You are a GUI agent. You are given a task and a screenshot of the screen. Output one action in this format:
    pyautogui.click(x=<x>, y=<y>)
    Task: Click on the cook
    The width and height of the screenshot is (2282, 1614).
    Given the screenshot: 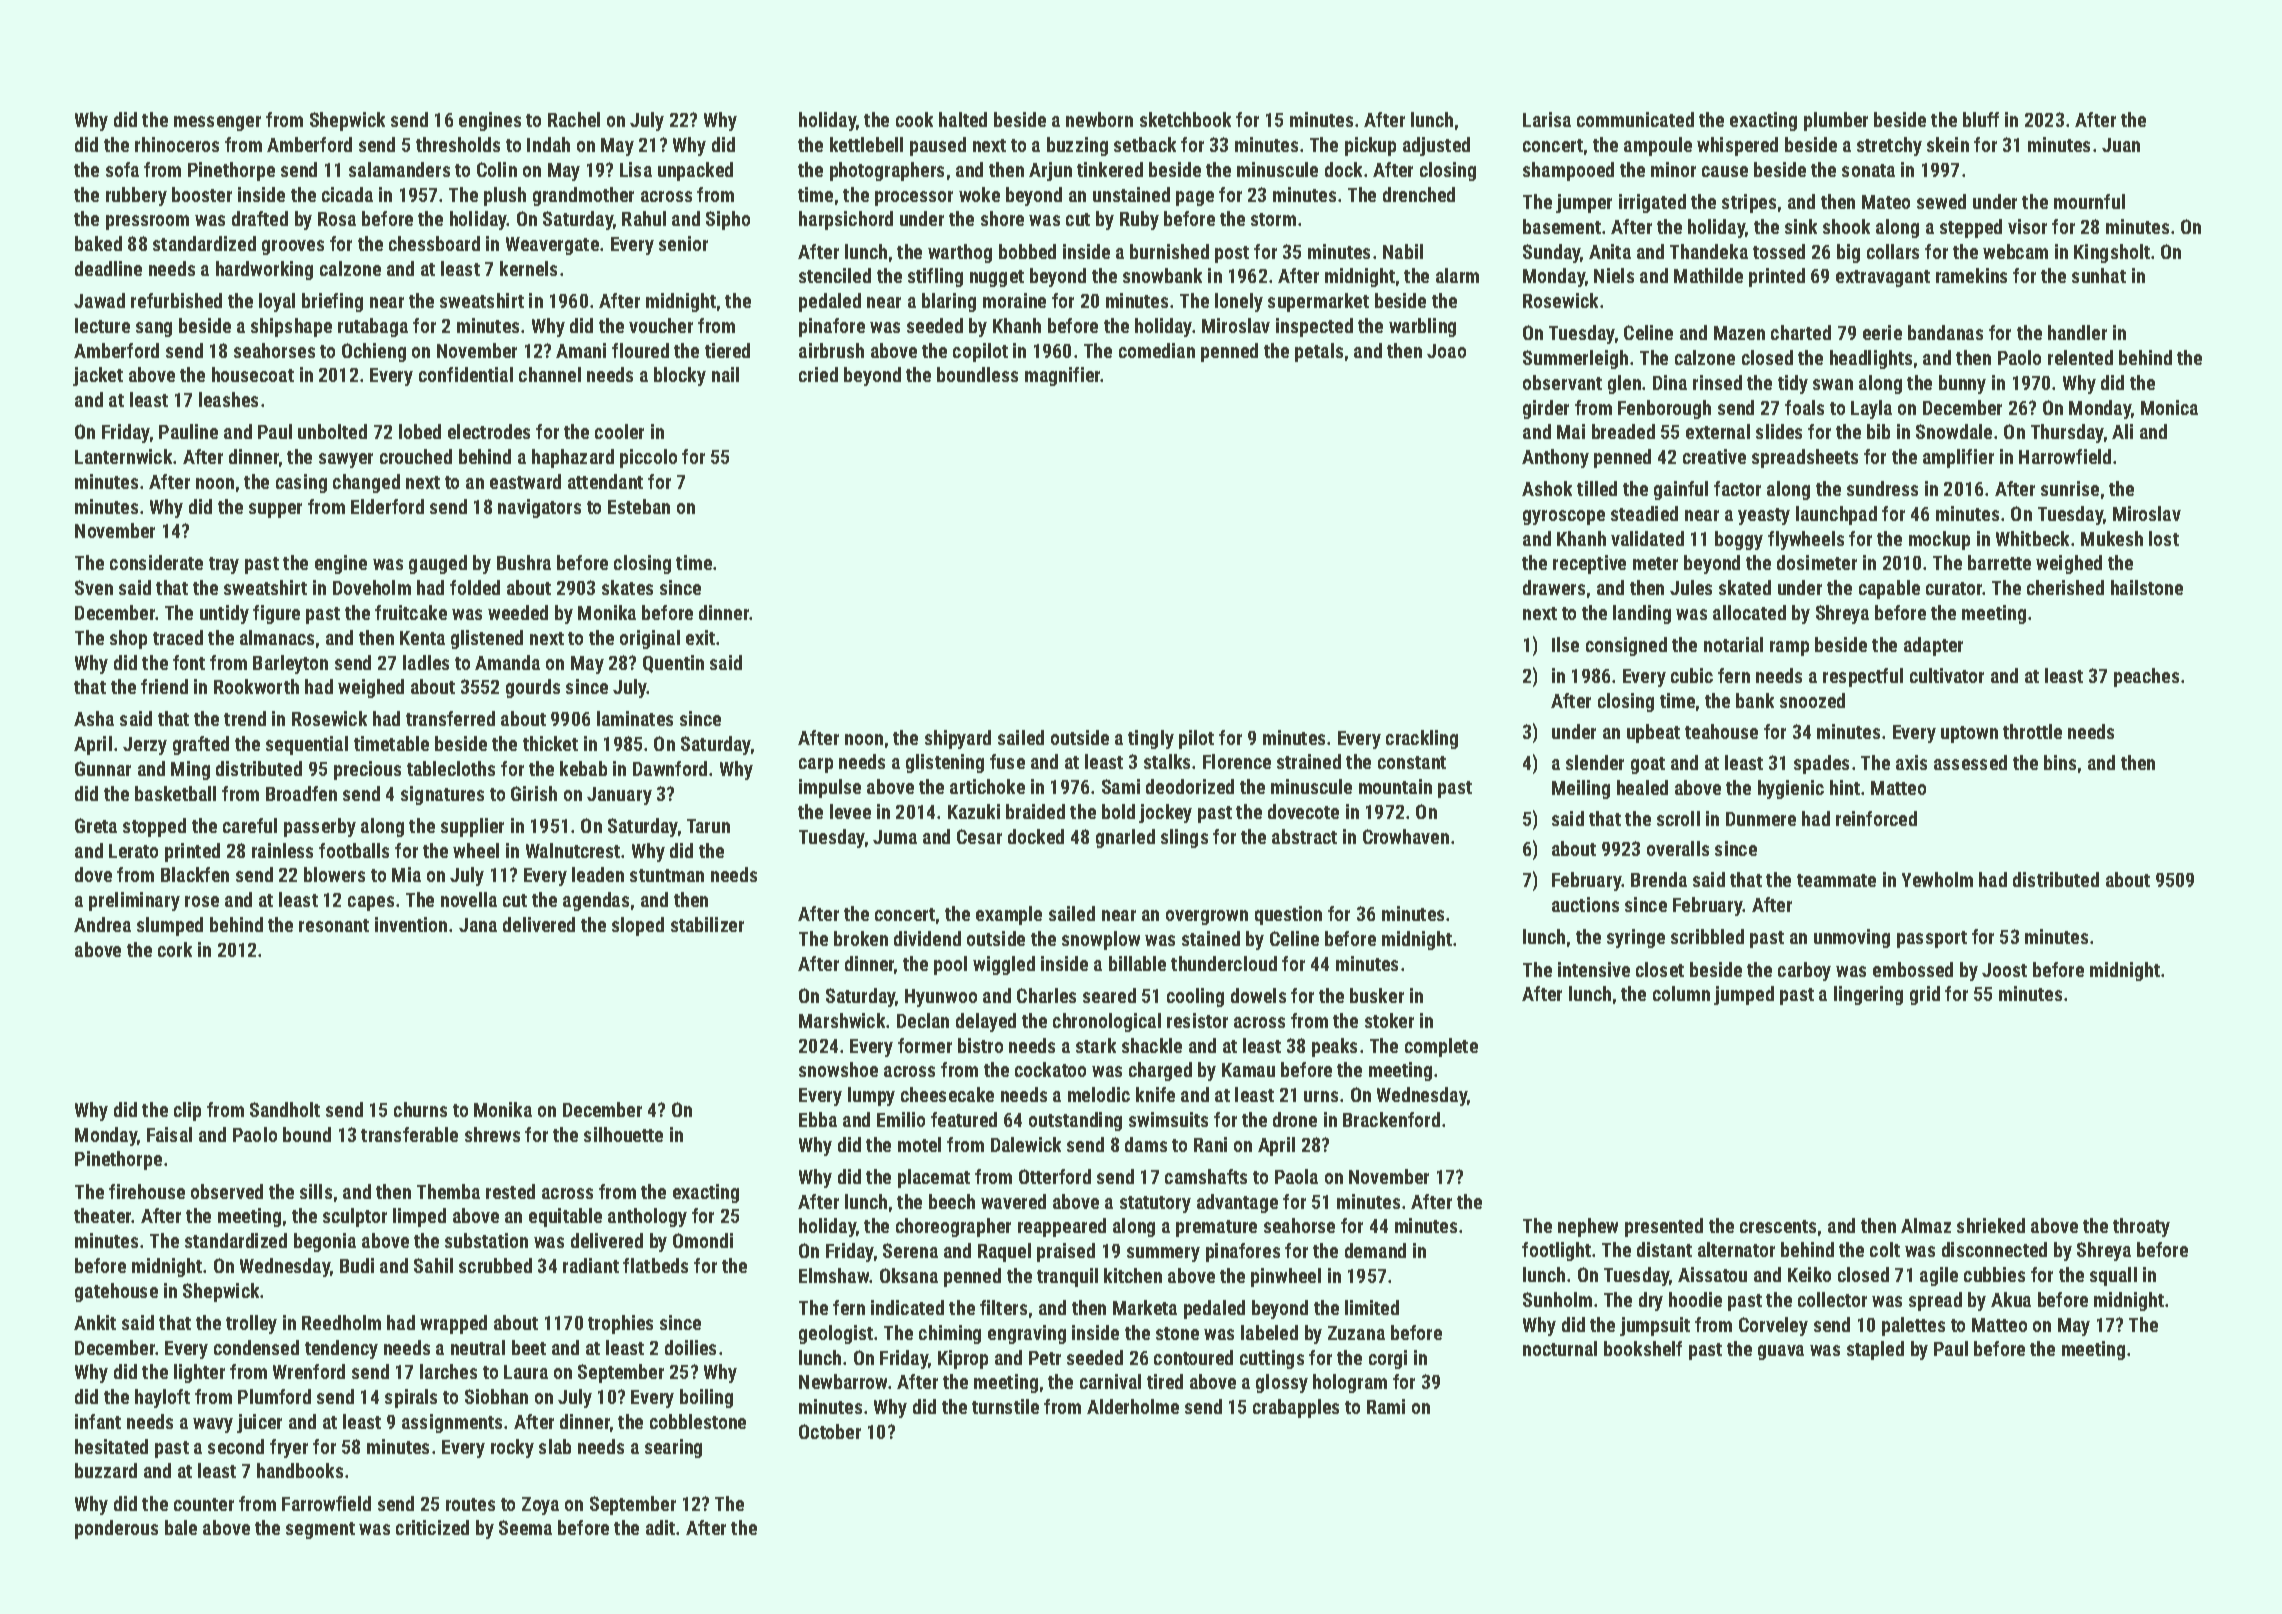 What is the action you would take?
    pyautogui.click(x=914, y=119)
